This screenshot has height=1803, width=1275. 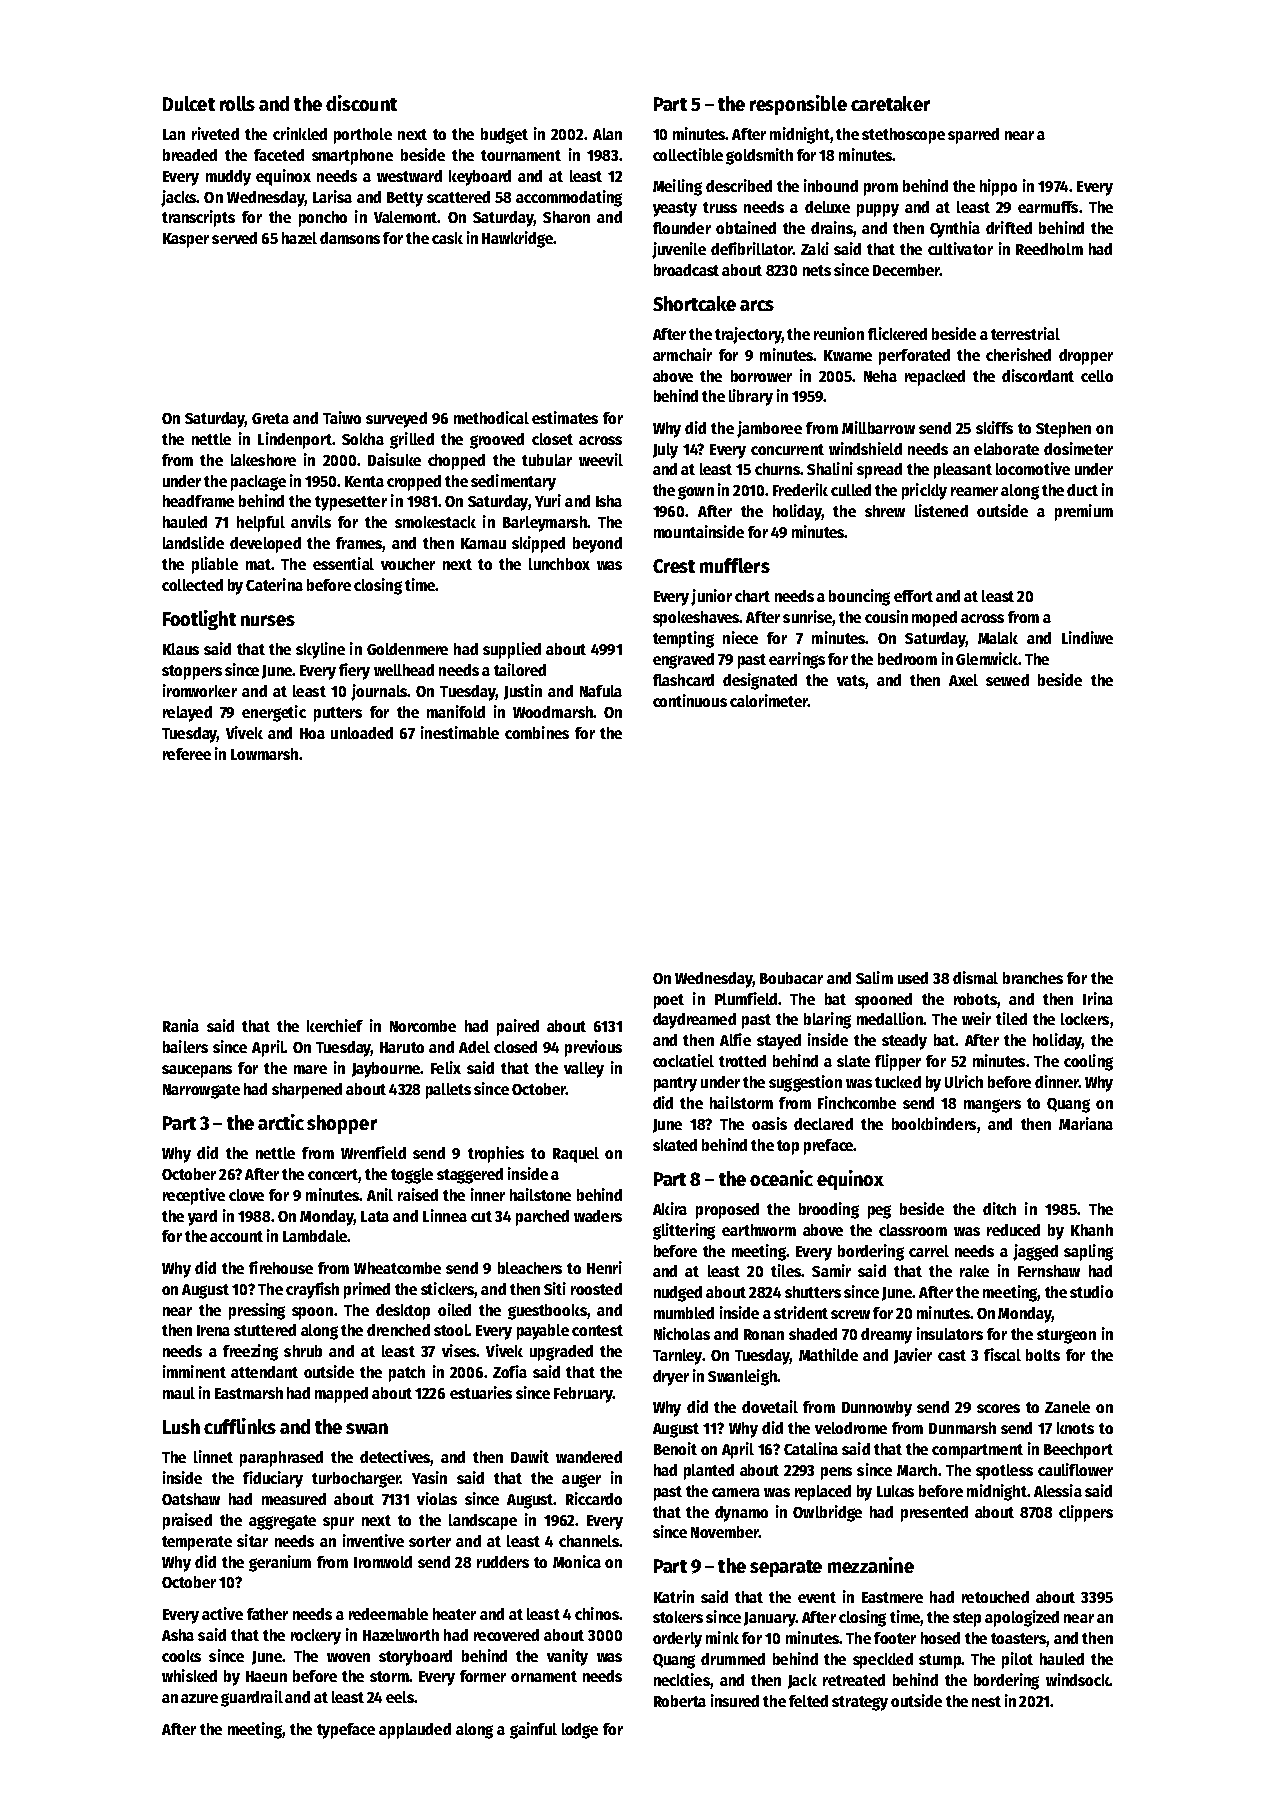 I want to click on shrew, so click(x=885, y=511).
